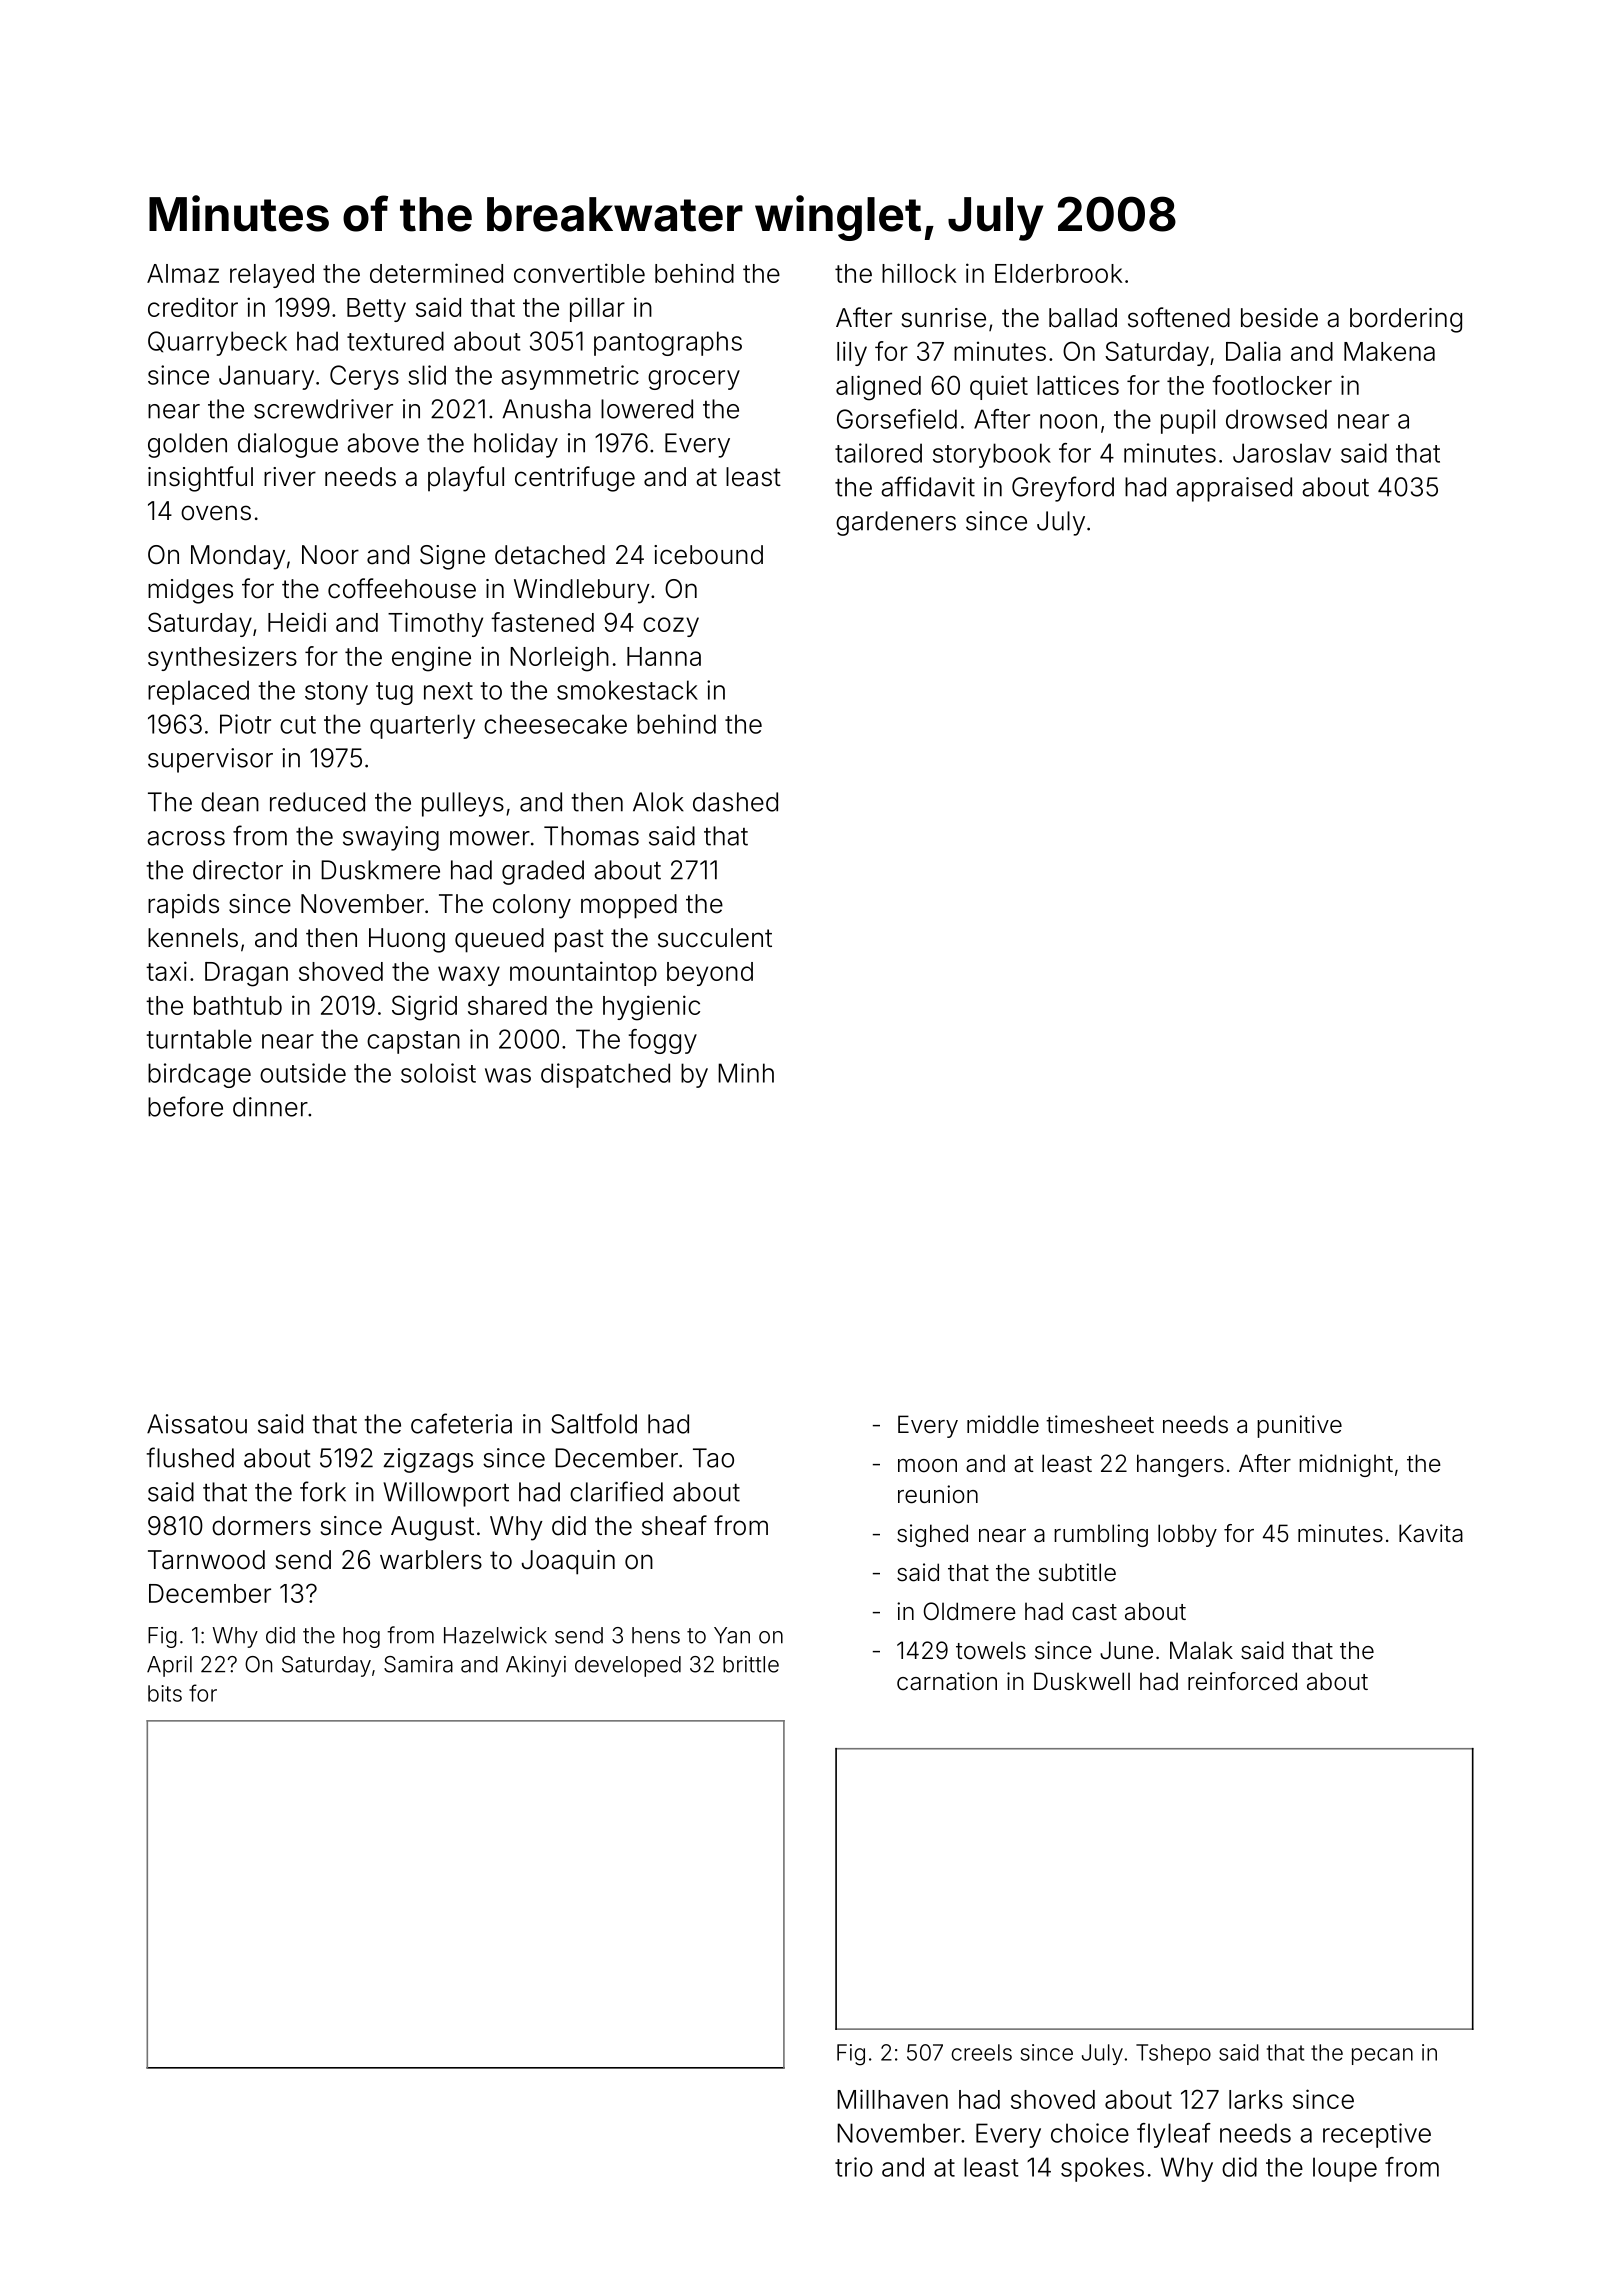  I want to click on determined, so click(436, 273).
